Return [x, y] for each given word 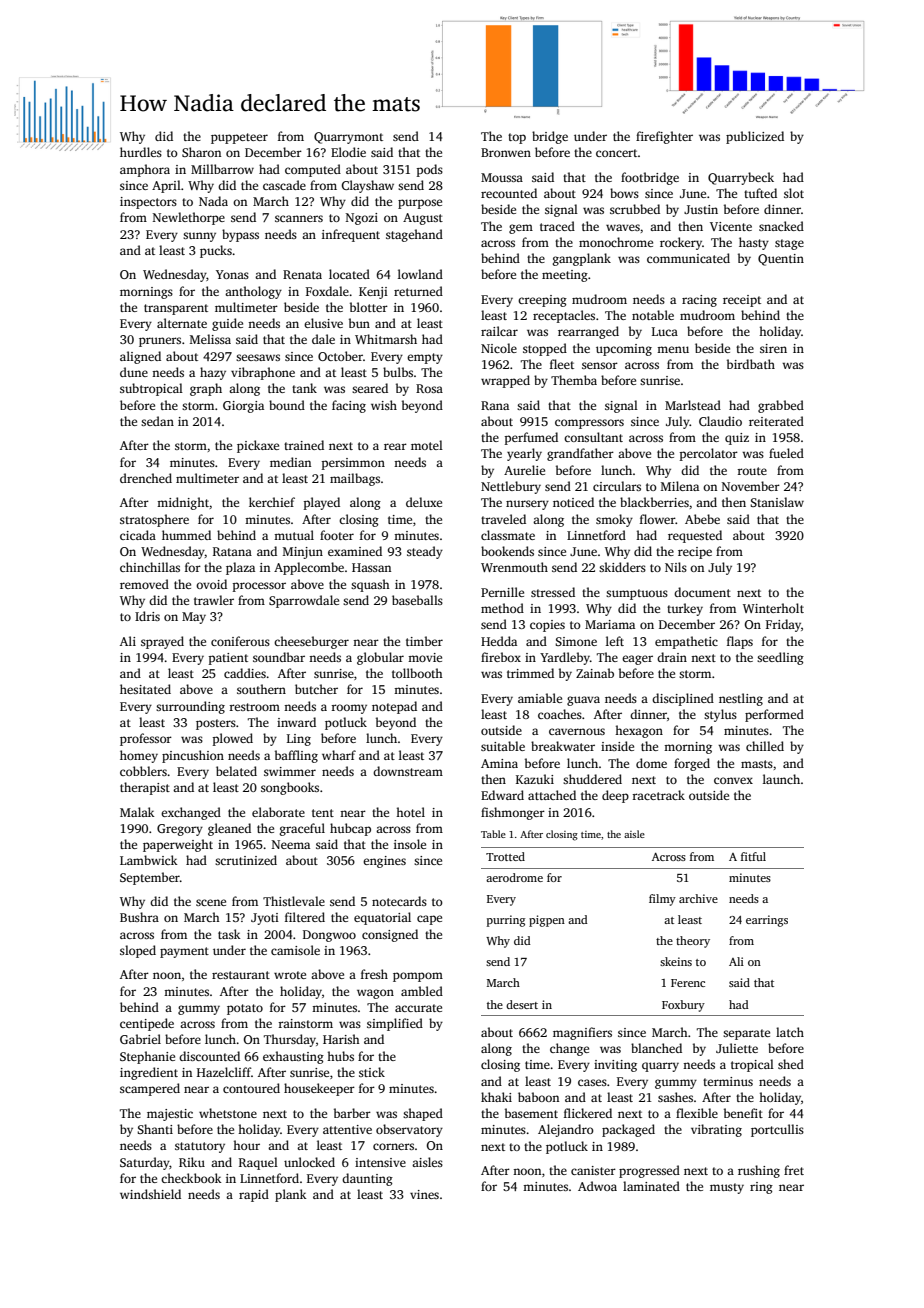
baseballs [417, 600]
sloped [138, 951]
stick [372, 1072]
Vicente [731, 226]
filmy [662, 900]
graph [206, 389]
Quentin [781, 260]
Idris [147, 616]
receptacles [564, 316]
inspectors [148, 203]
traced [557, 226]
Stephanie [147, 1057]
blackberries [654, 502]
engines [384, 862]
